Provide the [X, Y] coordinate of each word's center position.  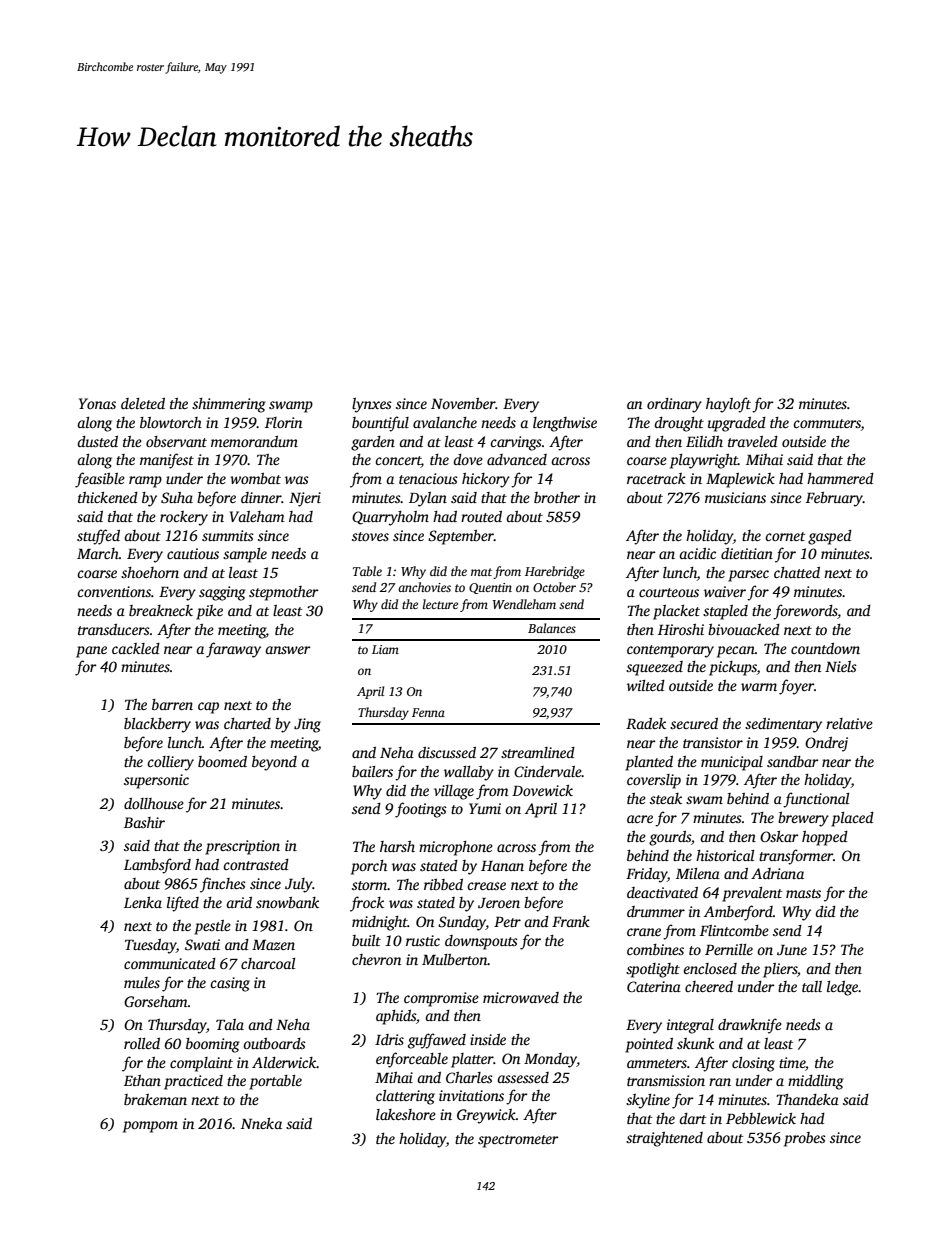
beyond [274, 763]
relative [849, 723]
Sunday [462, 923]
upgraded [737, 424]
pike [209, 612]
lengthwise [565, 424]
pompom [150, 1127]
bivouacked [744, 629]
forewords [805, 612]
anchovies [424, 587]
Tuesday [150, 946]
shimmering [229, 405]
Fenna [428, 712]
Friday [646, 875]
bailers [372, 771]
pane [91, 652]
